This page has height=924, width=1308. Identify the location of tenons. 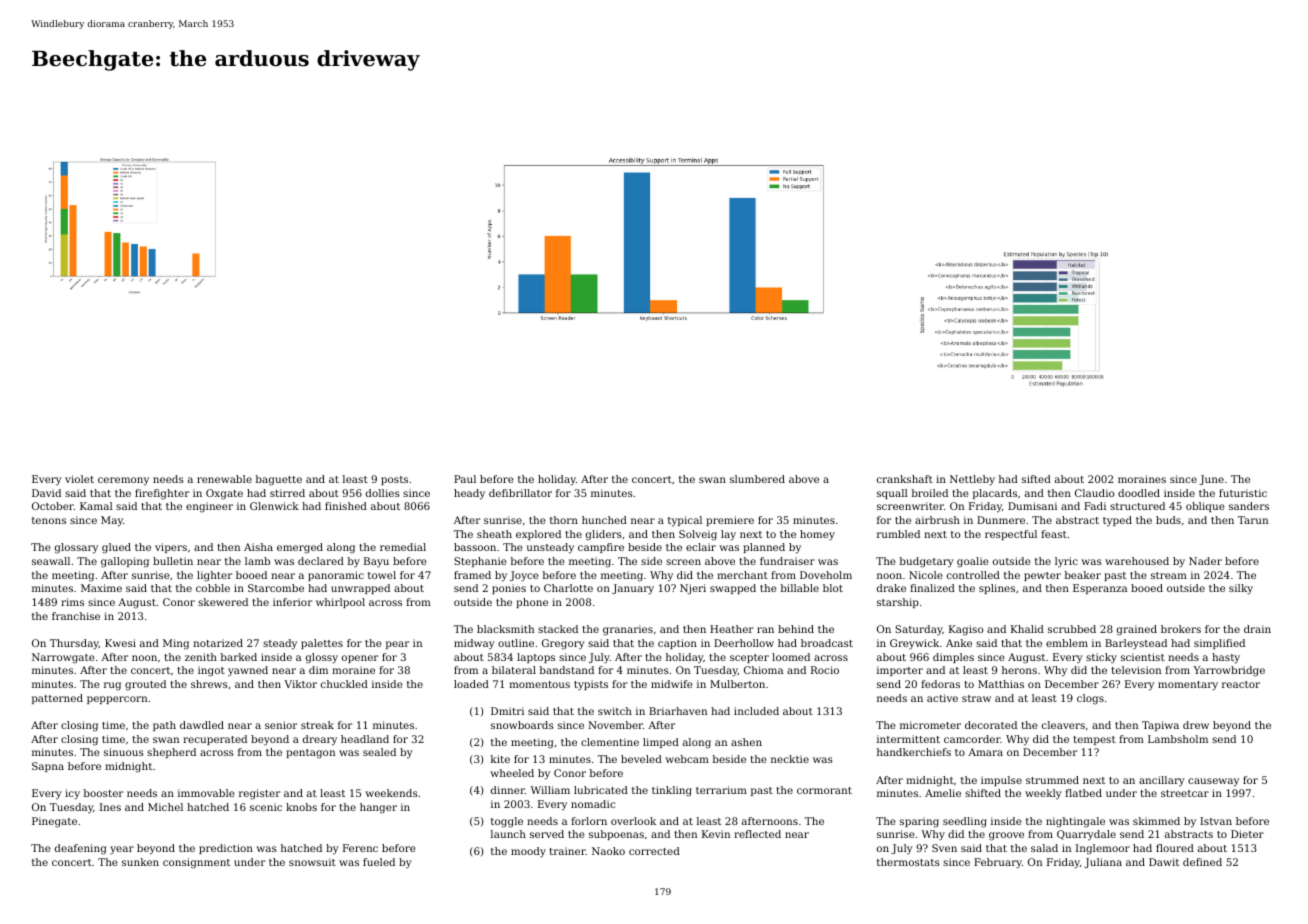
(49, 520).
